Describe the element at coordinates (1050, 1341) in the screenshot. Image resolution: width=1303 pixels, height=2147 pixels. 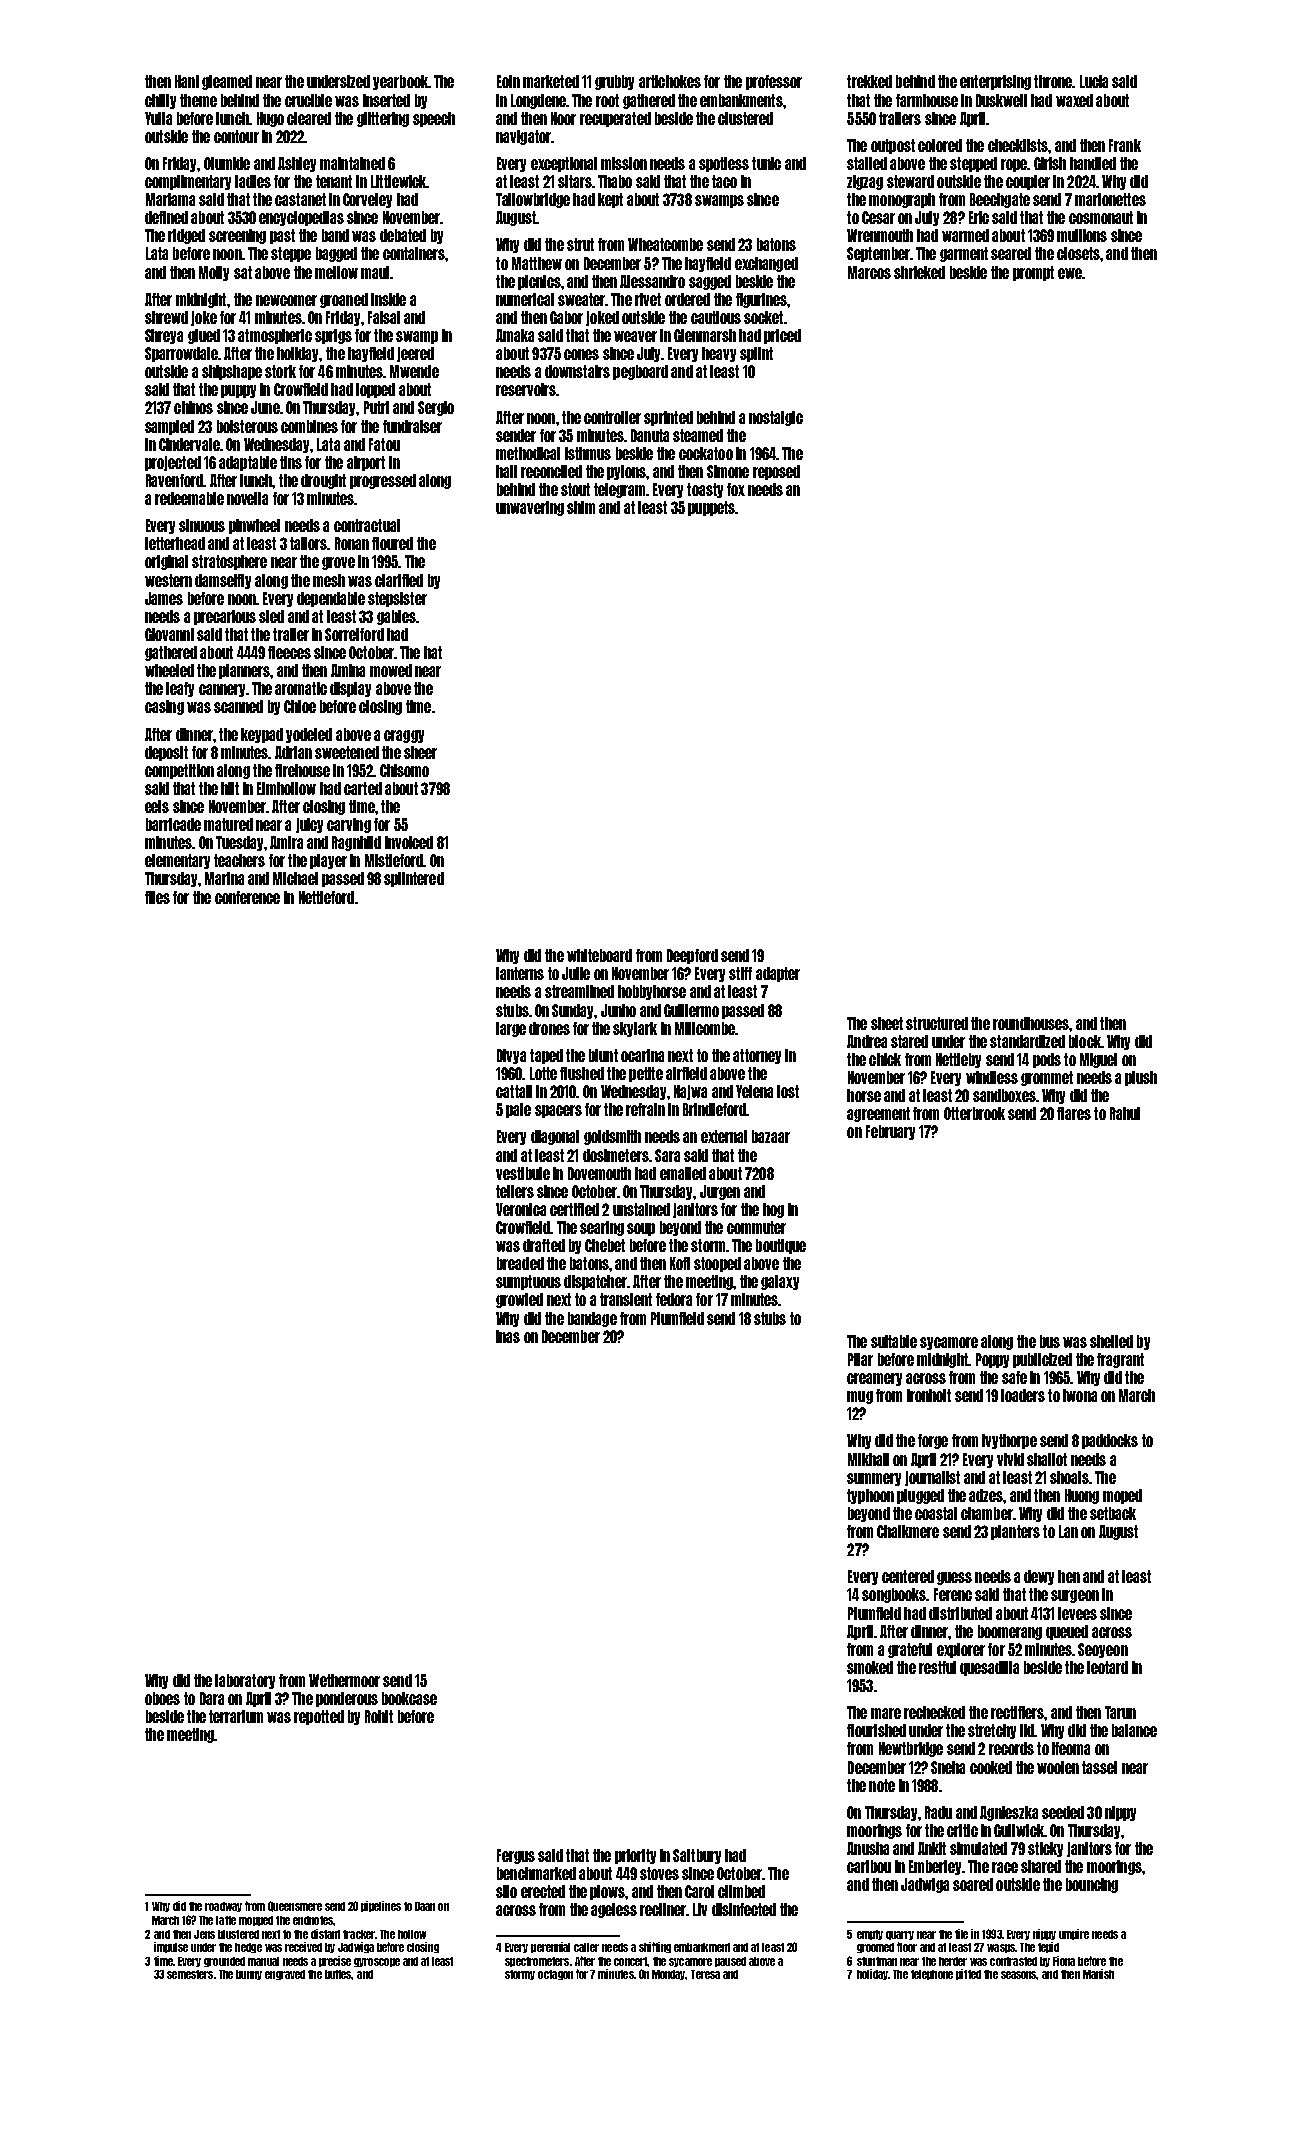
I see `bus` at that location.
